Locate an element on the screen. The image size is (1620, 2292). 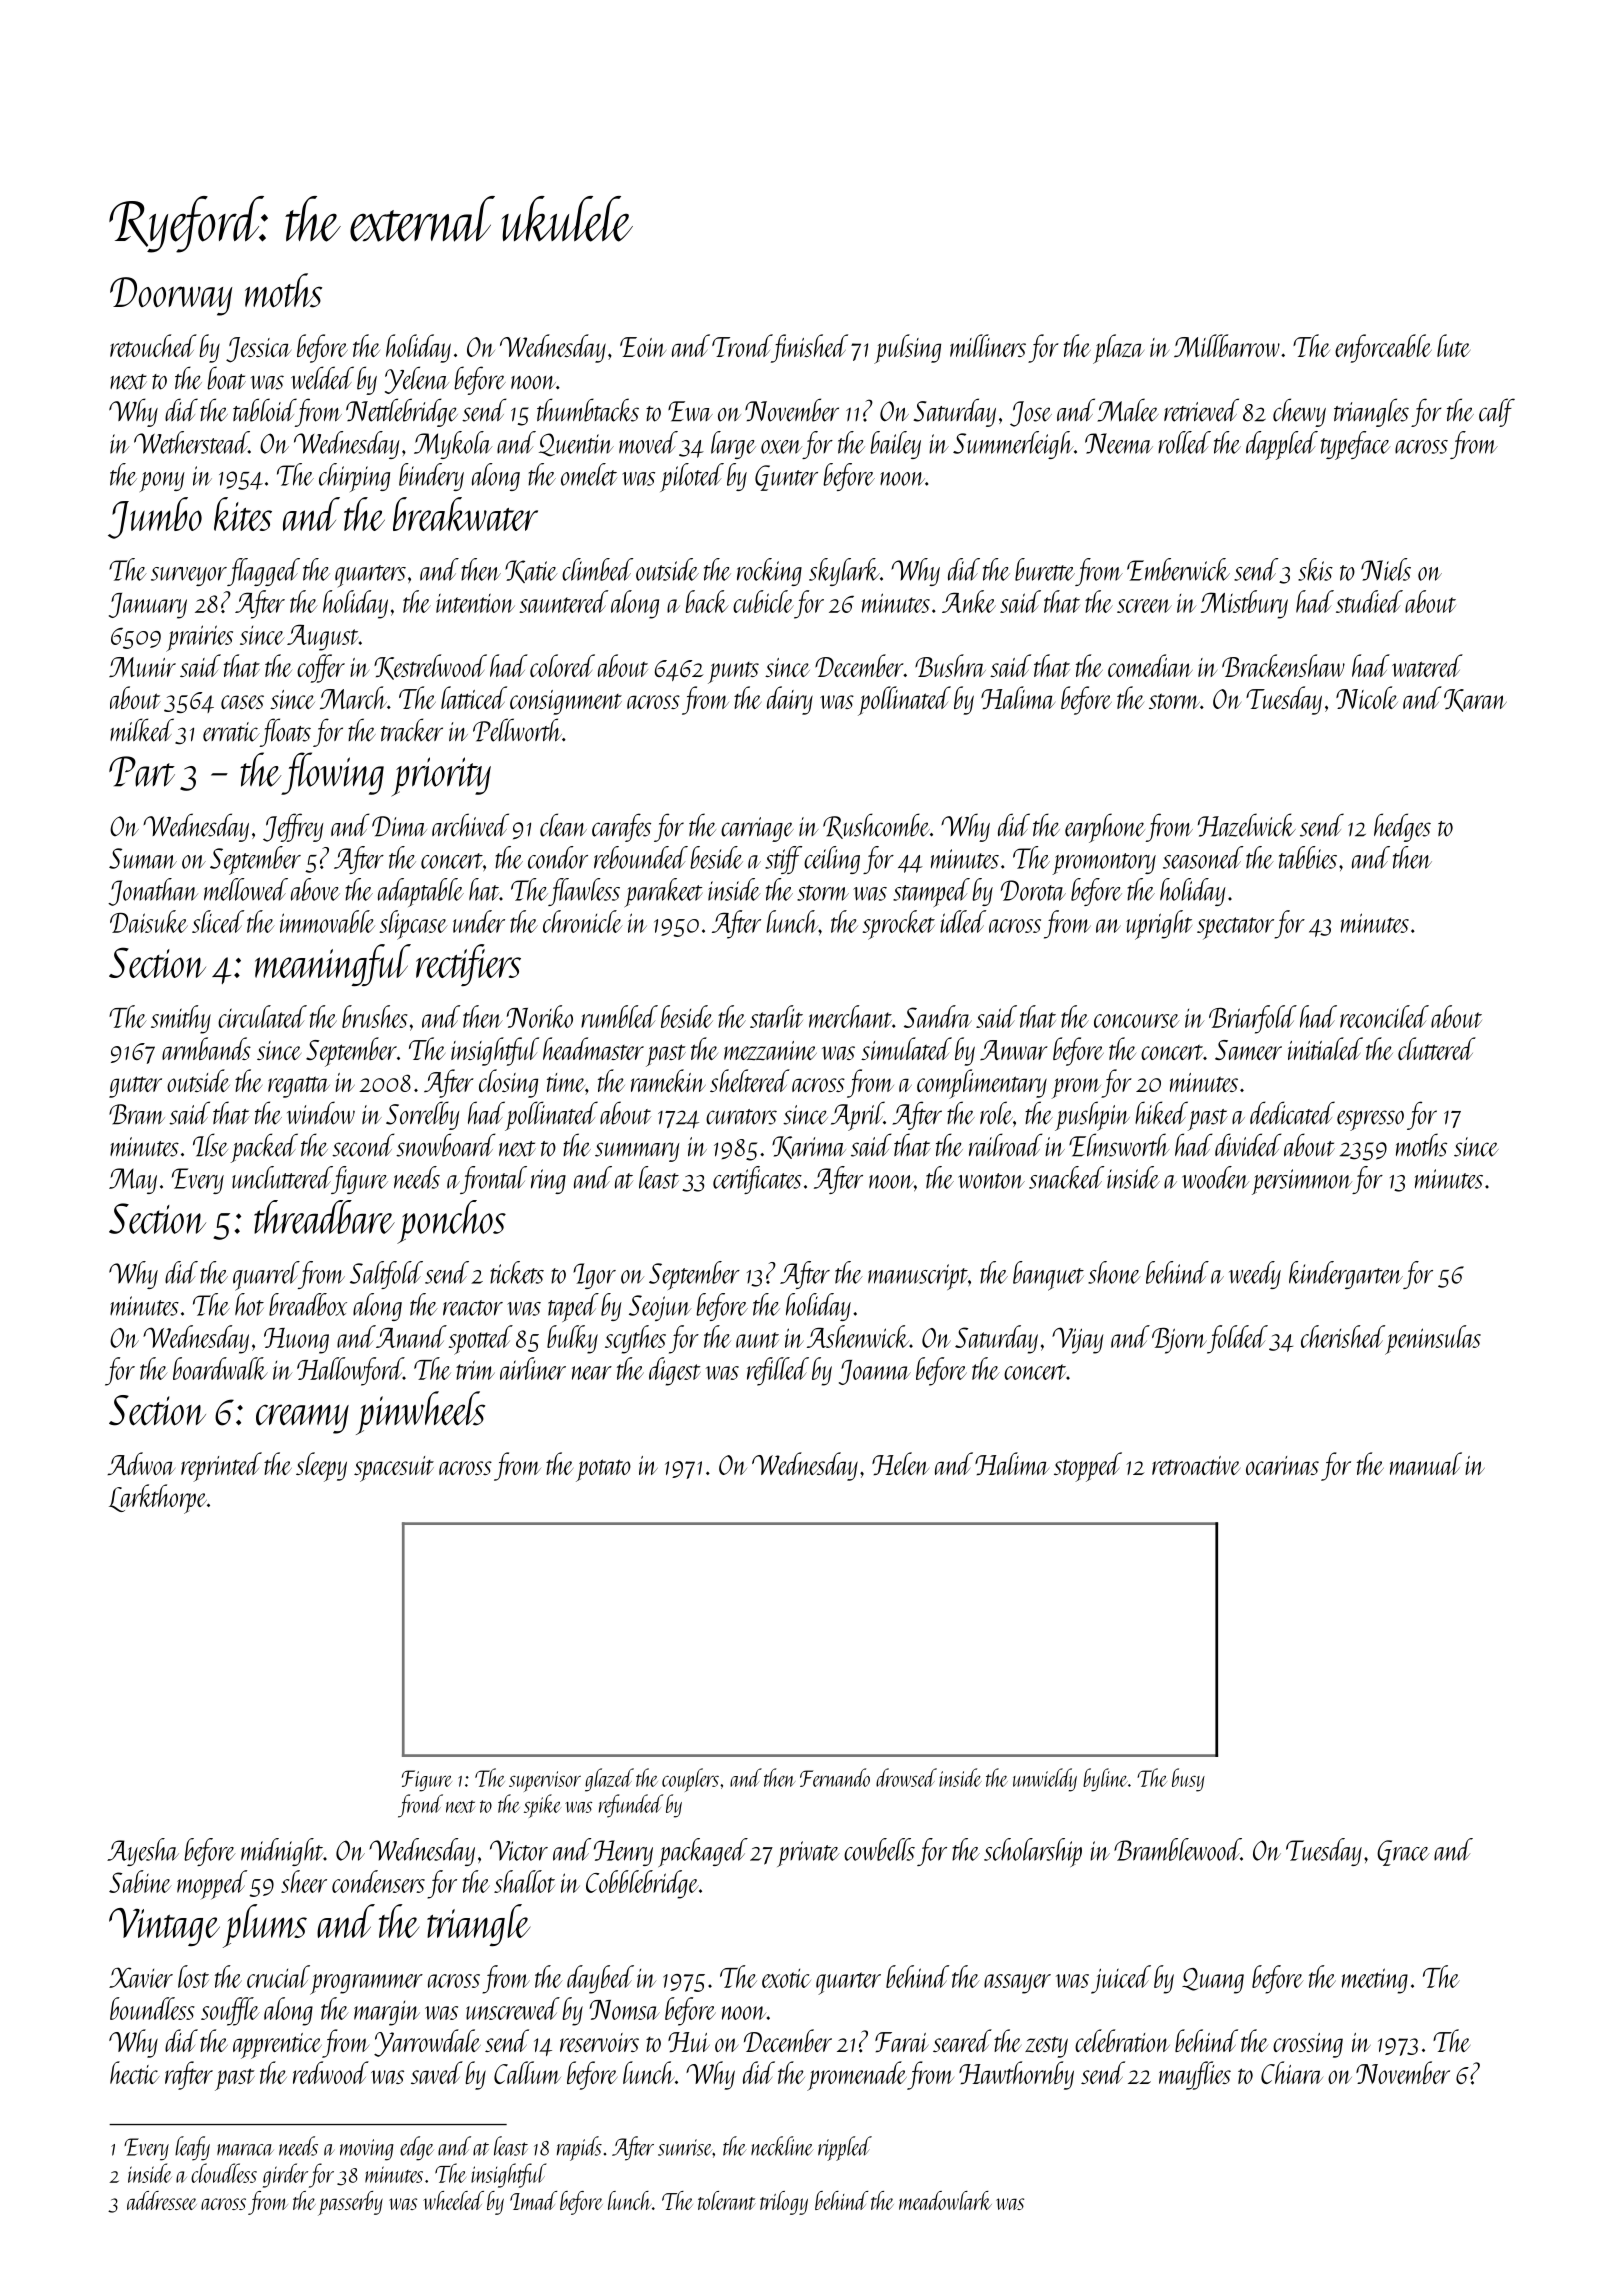
Vintage is located at coordinates (164, 1927).
